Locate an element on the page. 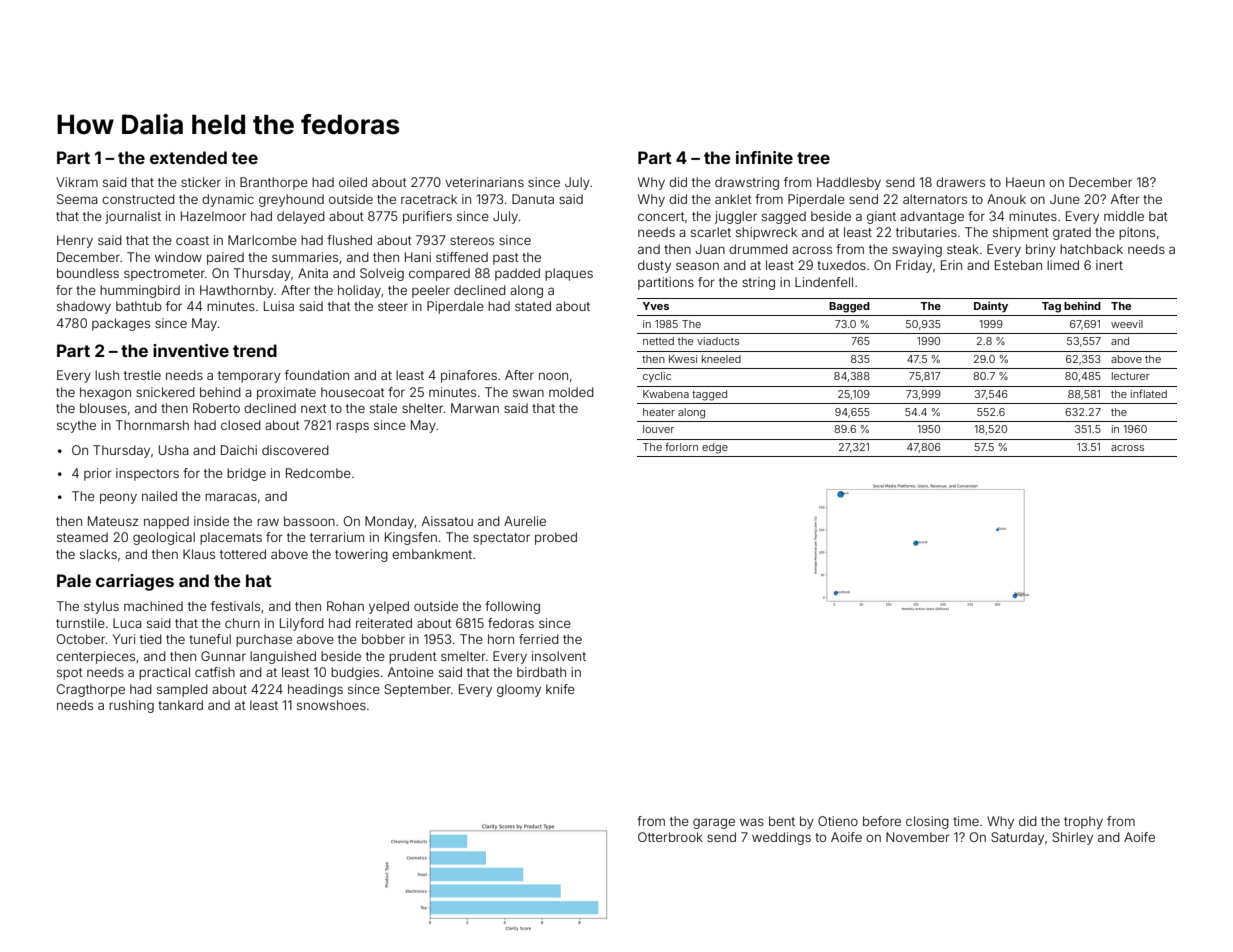 The height and width of the document is (952, 1233). before is located at coordinates (882, 821).
